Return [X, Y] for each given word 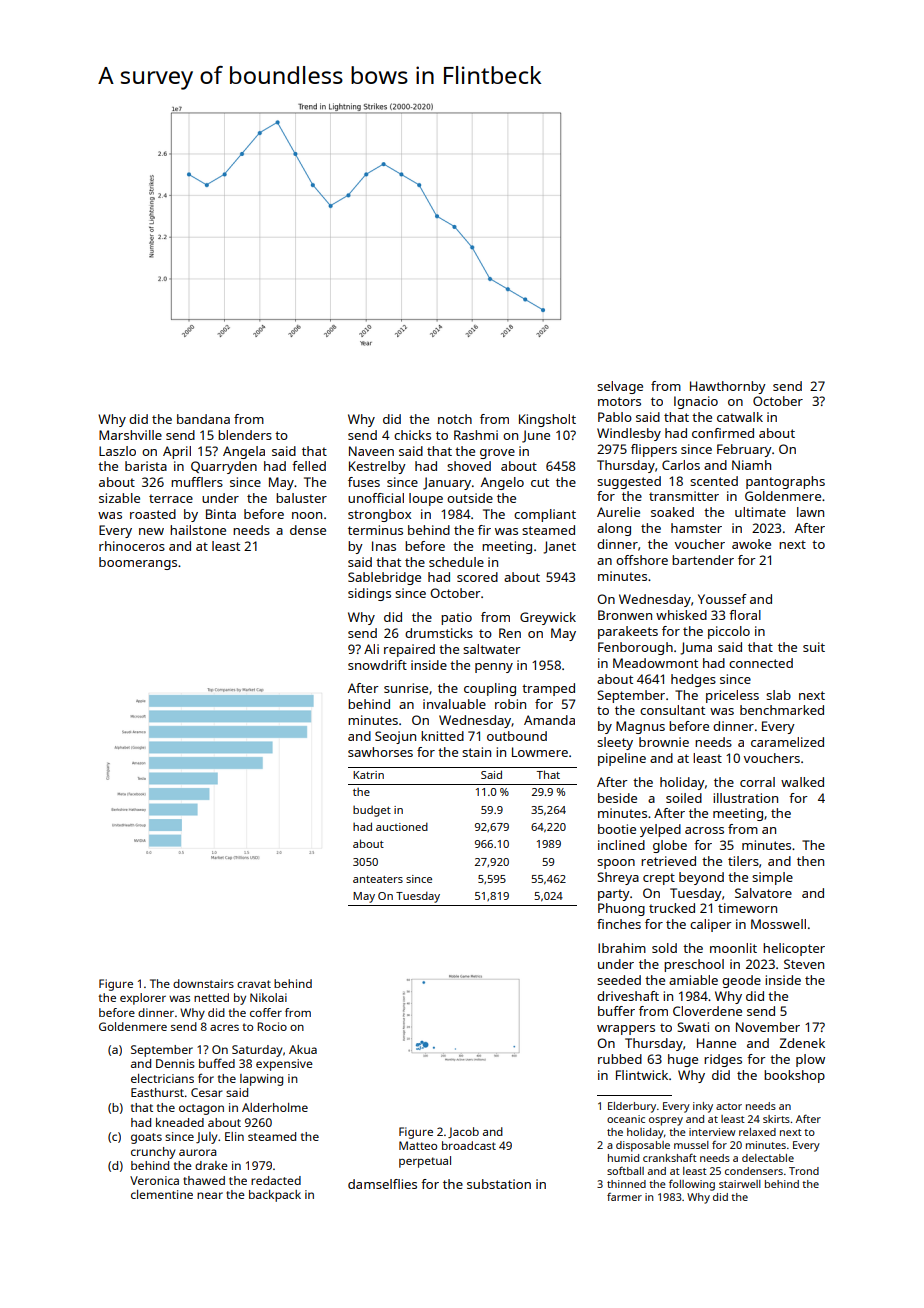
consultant [672, 710]
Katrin [368, 775]
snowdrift [377, 665]
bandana [203, 419]
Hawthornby [728, 387]
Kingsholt [547, 420]
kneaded [180, 1122]
